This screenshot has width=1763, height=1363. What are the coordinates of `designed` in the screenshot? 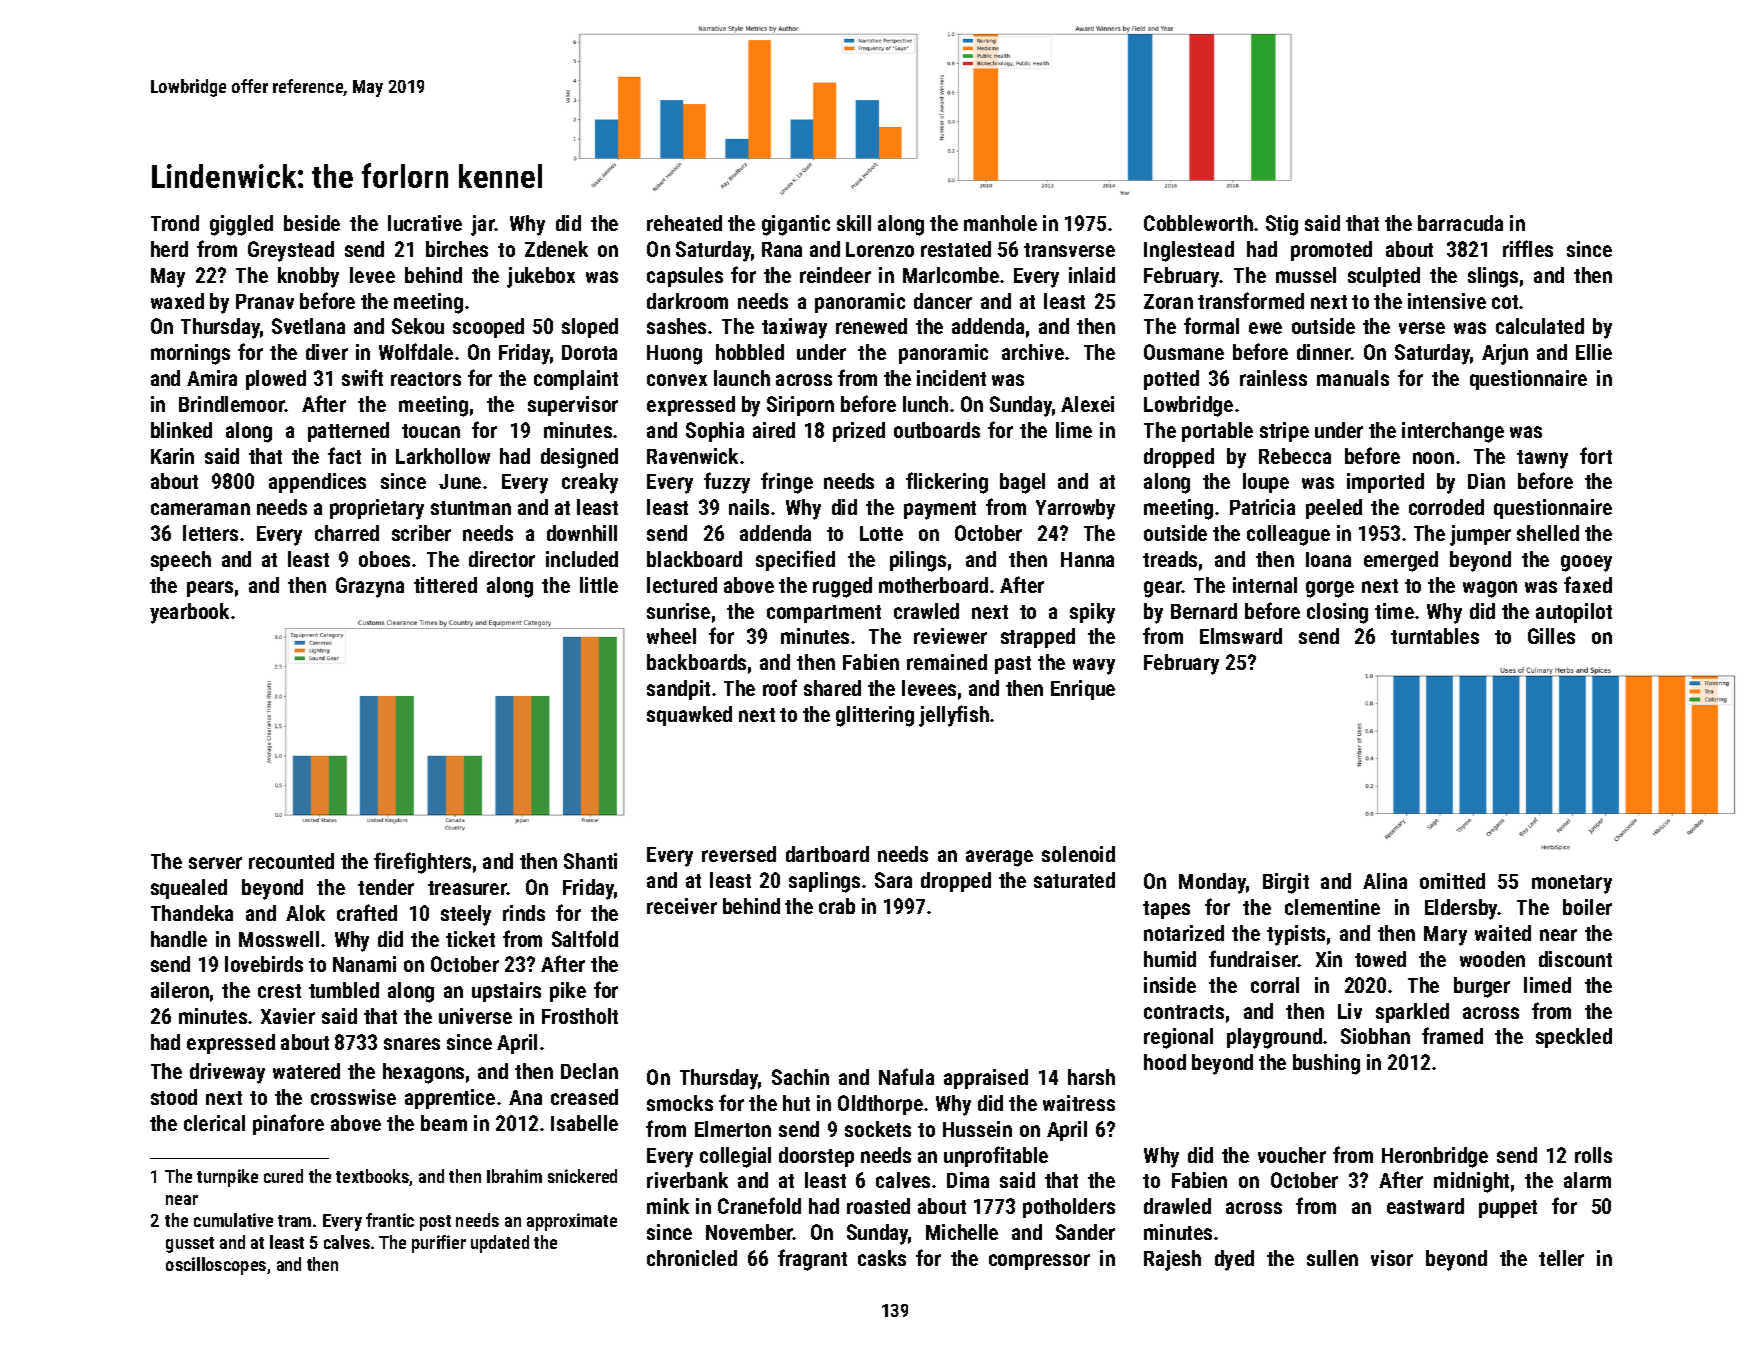 It's located at (579, 458).
